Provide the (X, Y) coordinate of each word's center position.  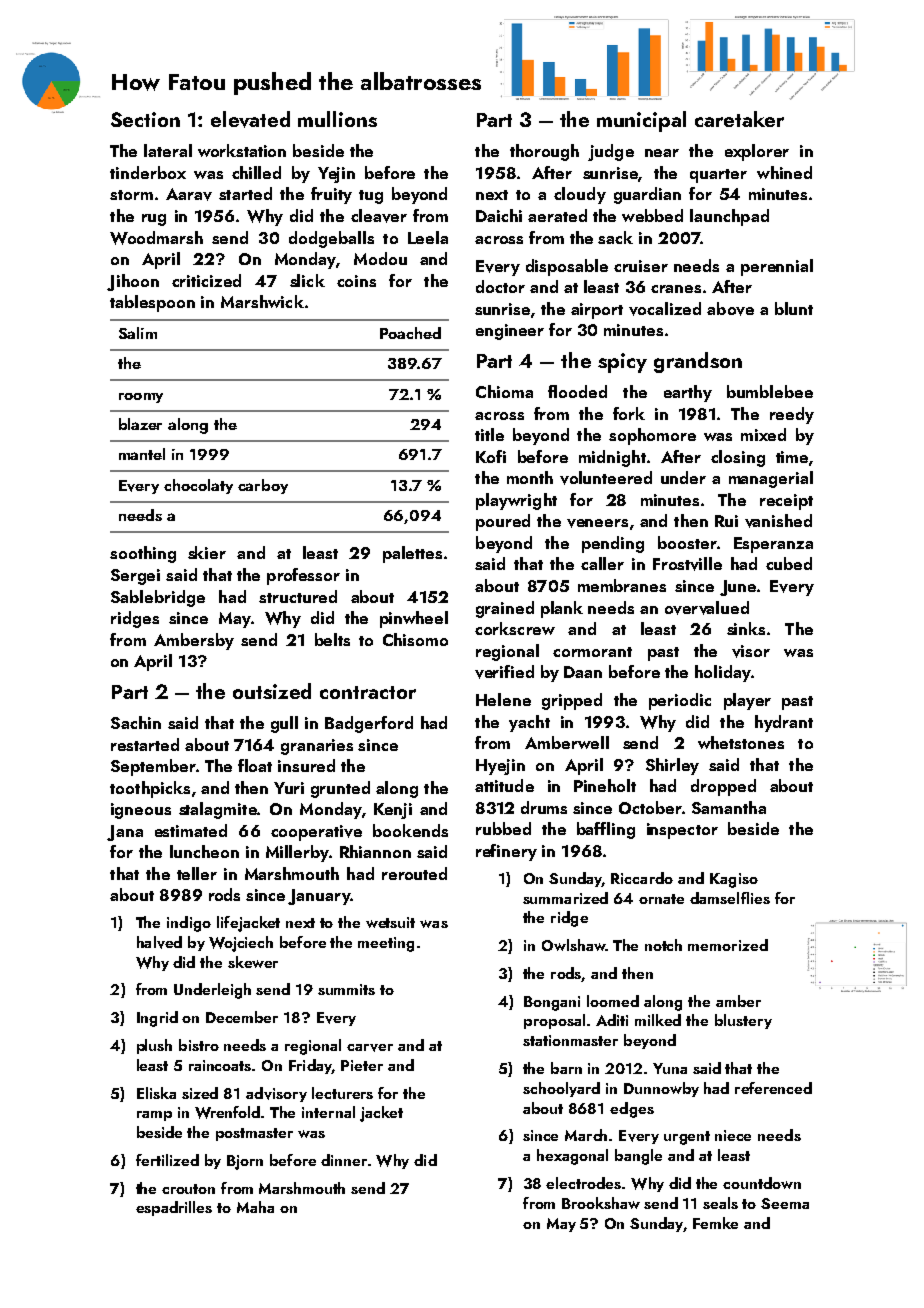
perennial (777, 267)
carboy (263, 486)
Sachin (136, 722)
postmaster (254, 1134)
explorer (757, 152)
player (747, 701)
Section (145, 119)
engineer (510, 332)
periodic (680, 701)
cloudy (580, 195)
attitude (504, 785)
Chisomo (415, 639)
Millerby (297, 853)
